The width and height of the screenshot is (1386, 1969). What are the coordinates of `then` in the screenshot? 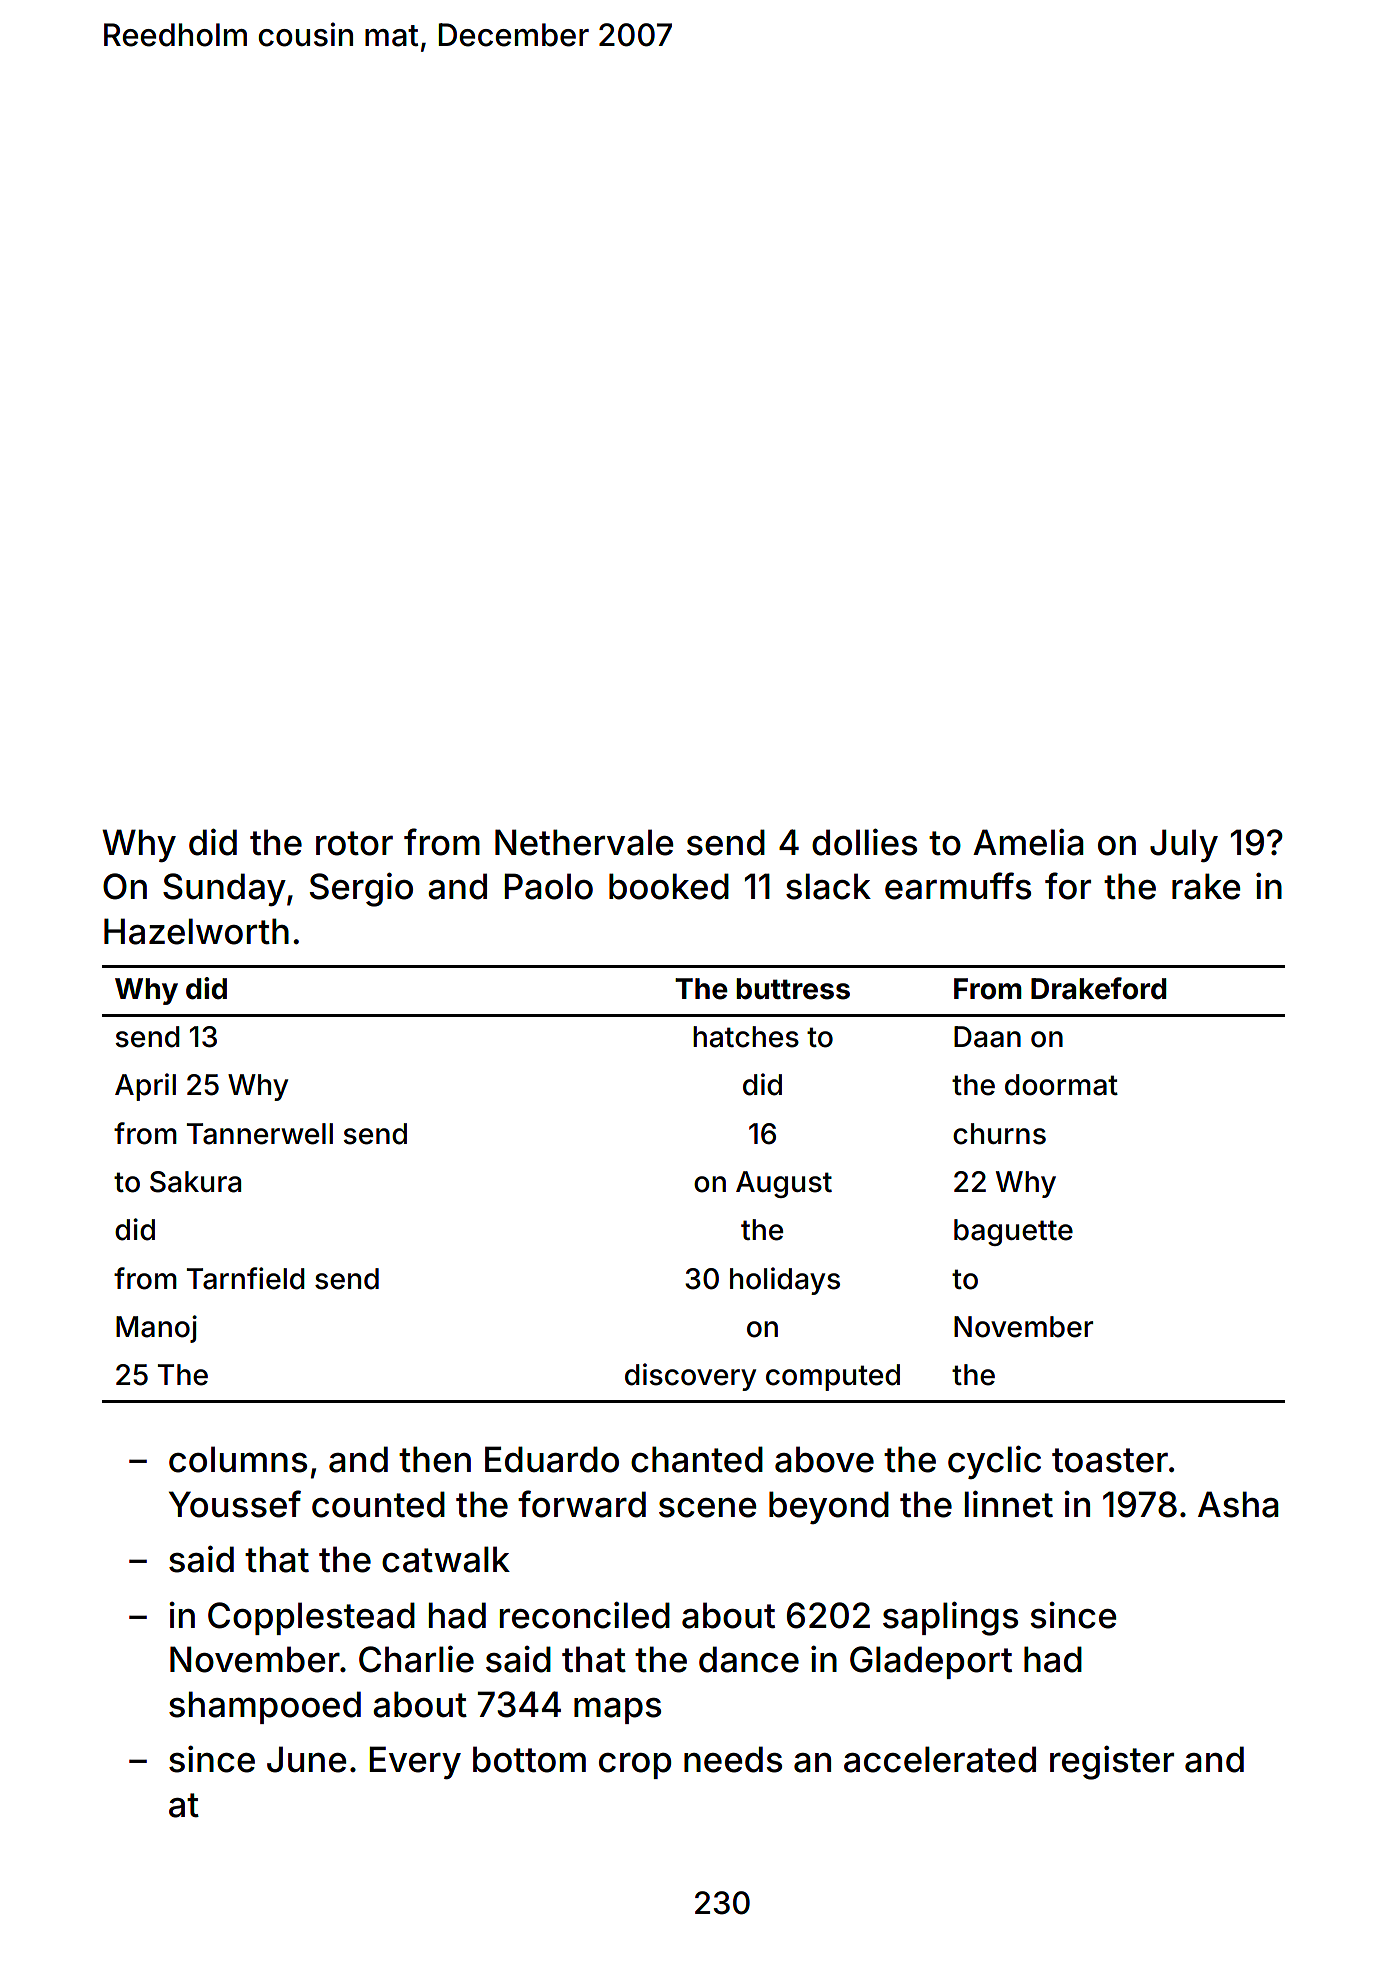 It's located at (435, 1459).
